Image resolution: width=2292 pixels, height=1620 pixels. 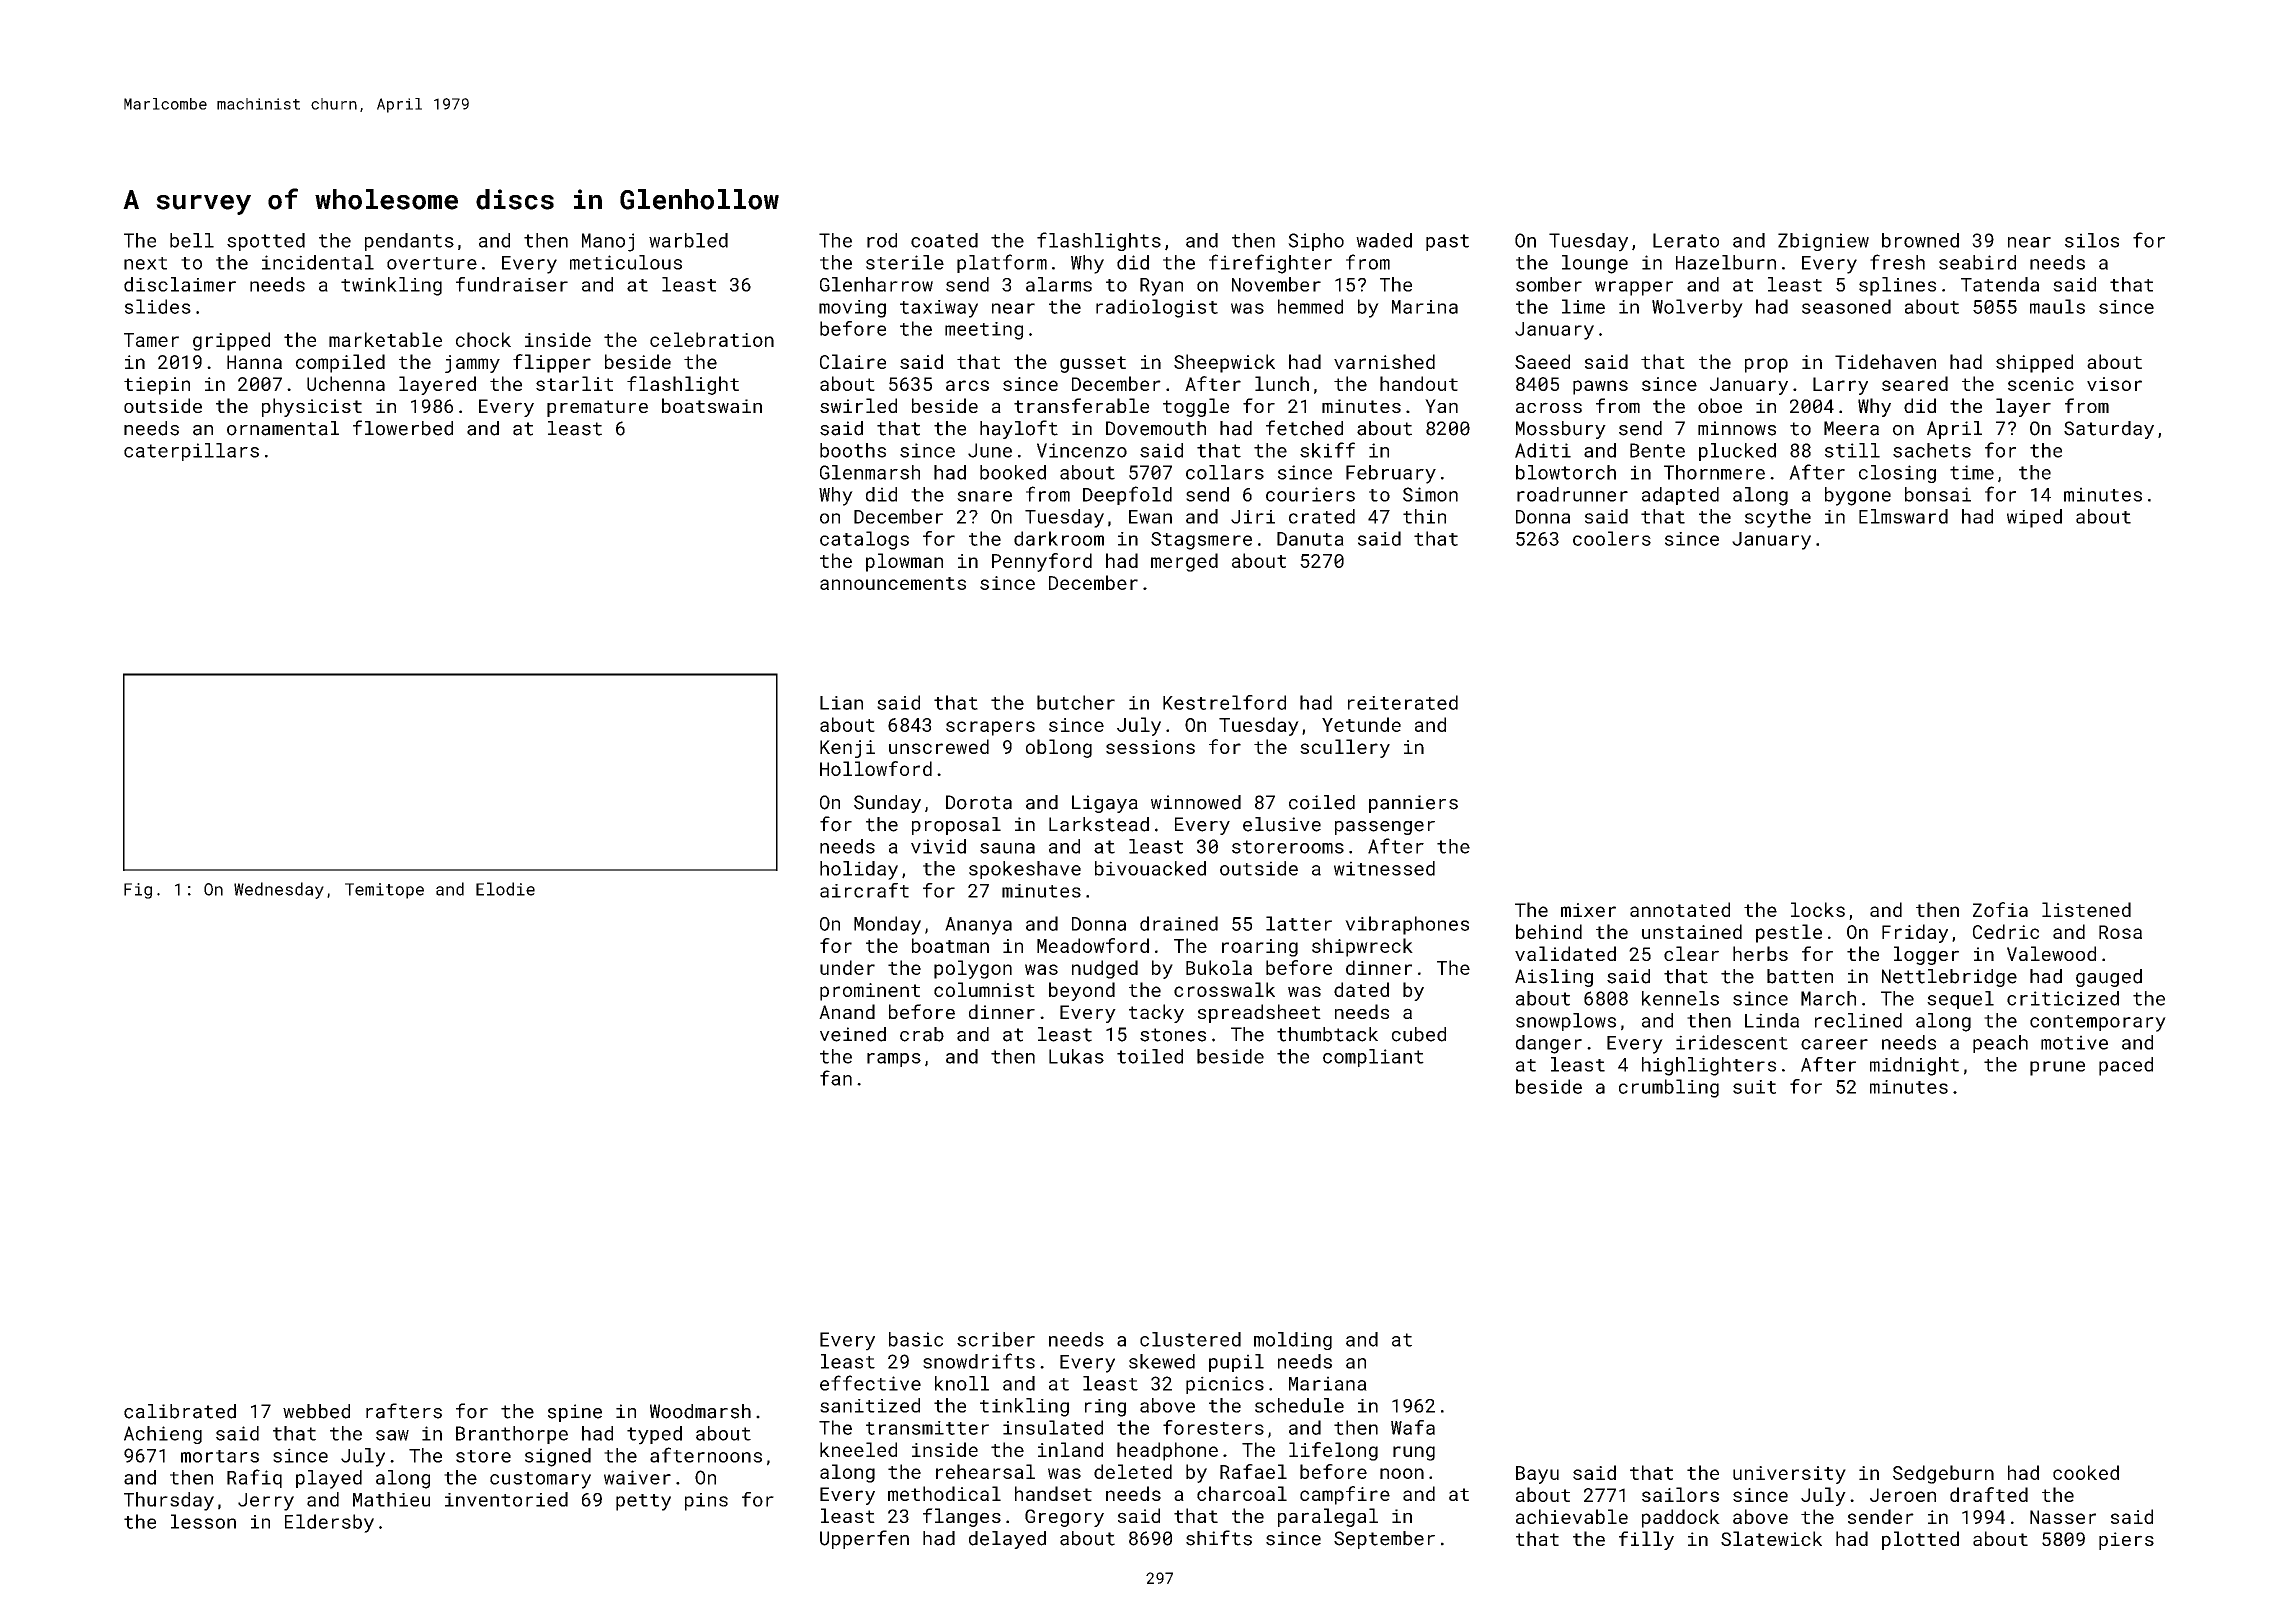 I want to click on Wednesday, so click(x=279, y=890).
